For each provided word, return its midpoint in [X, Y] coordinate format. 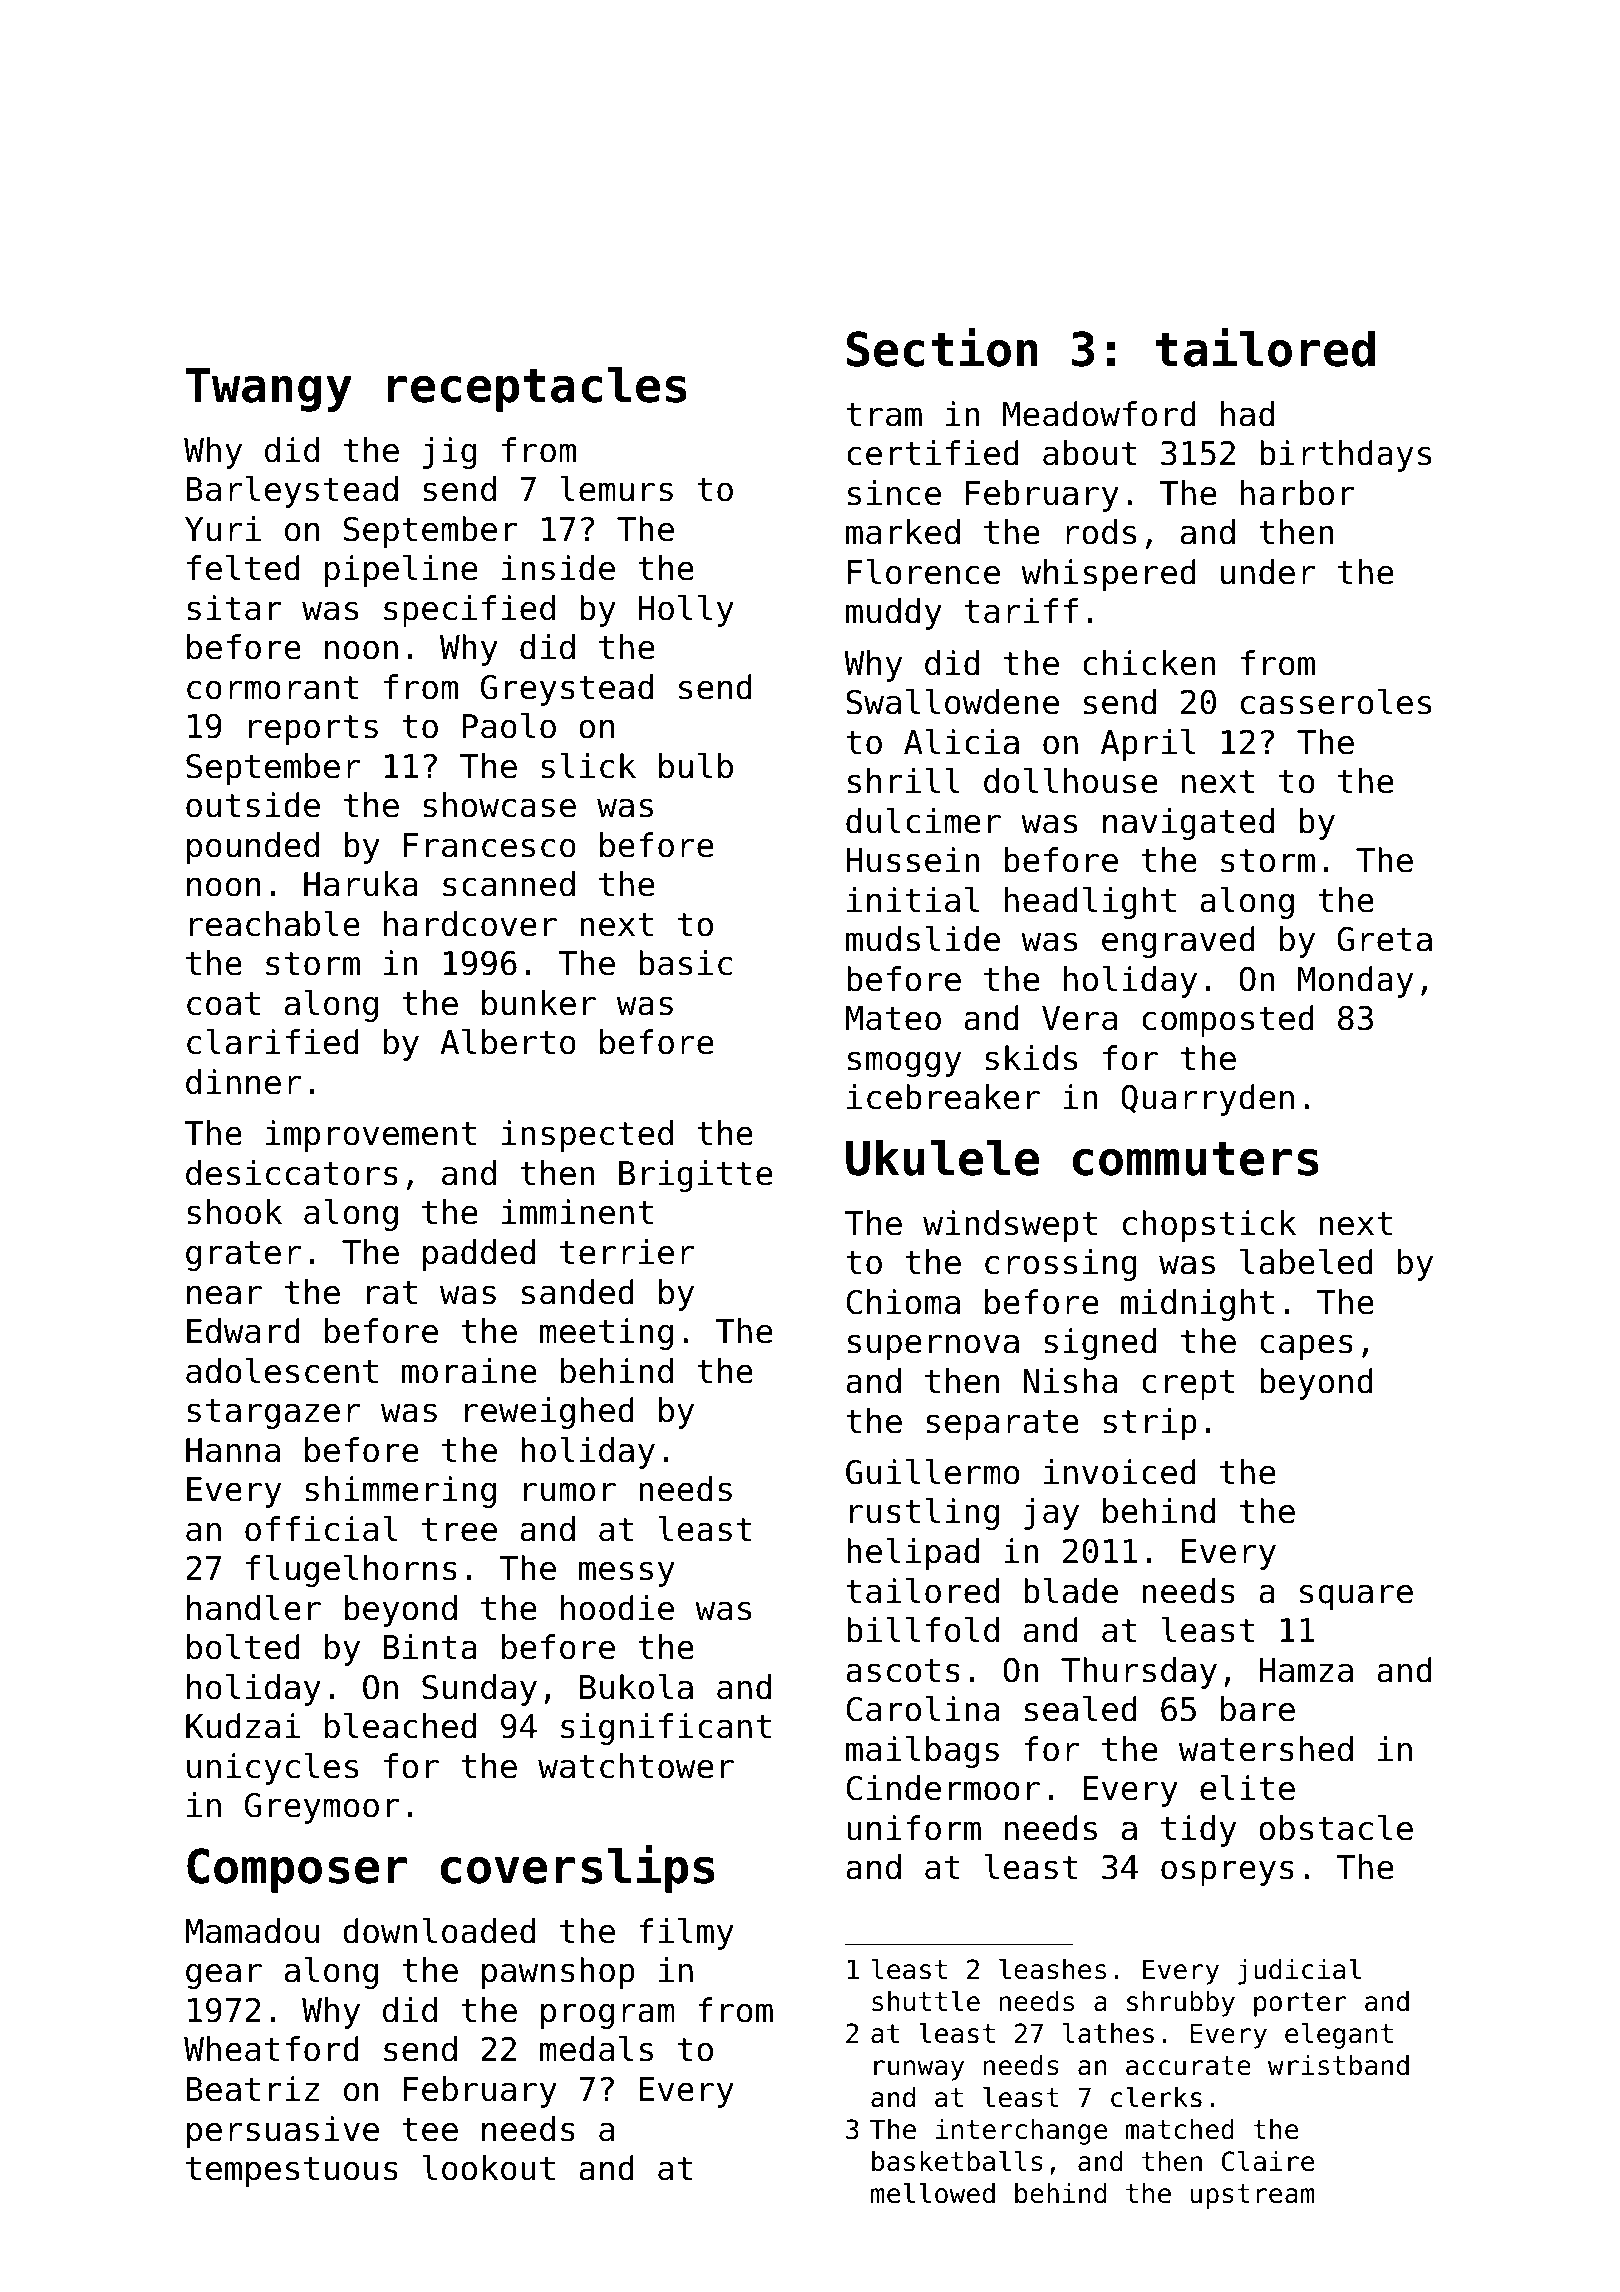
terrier [627, 1252]
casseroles [1336, 702]
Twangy [269, 390]
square [1356, 1597]
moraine [469, 1371]
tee [430, 2130]
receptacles [537, 389]
